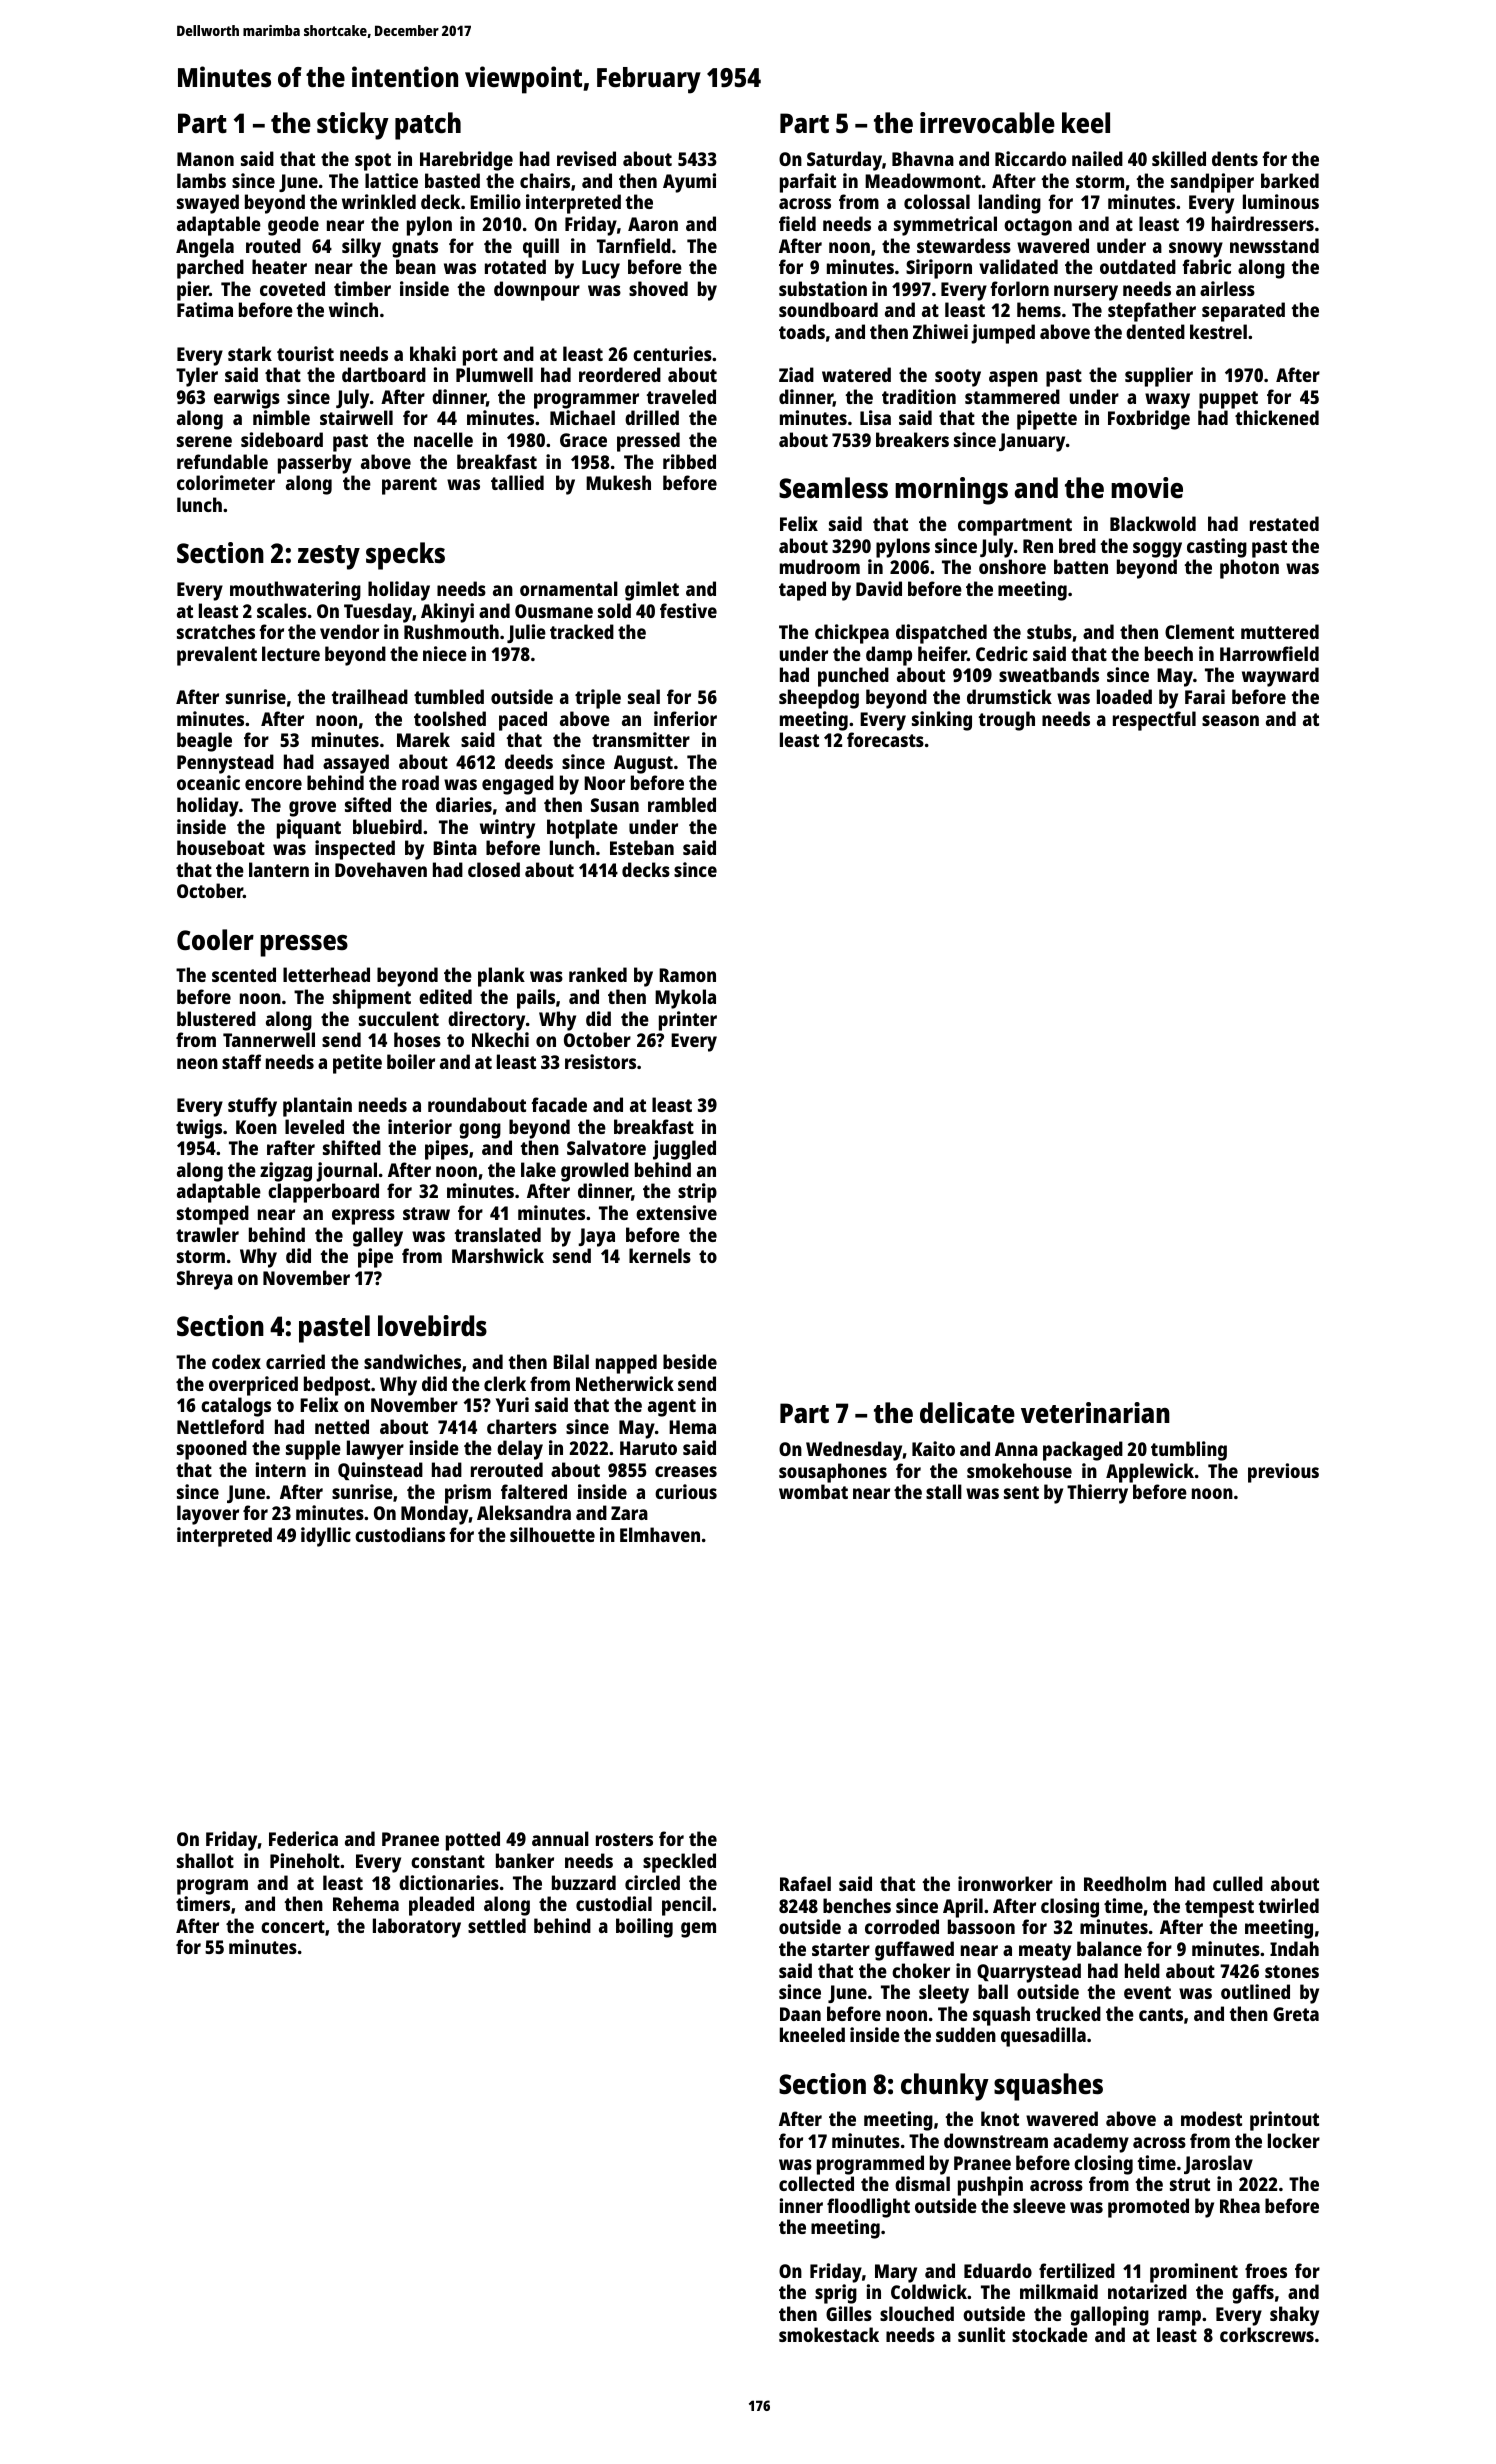  Describe the element at coordinates (381, 869) in the page. I see `Dovehaven` at that location.
